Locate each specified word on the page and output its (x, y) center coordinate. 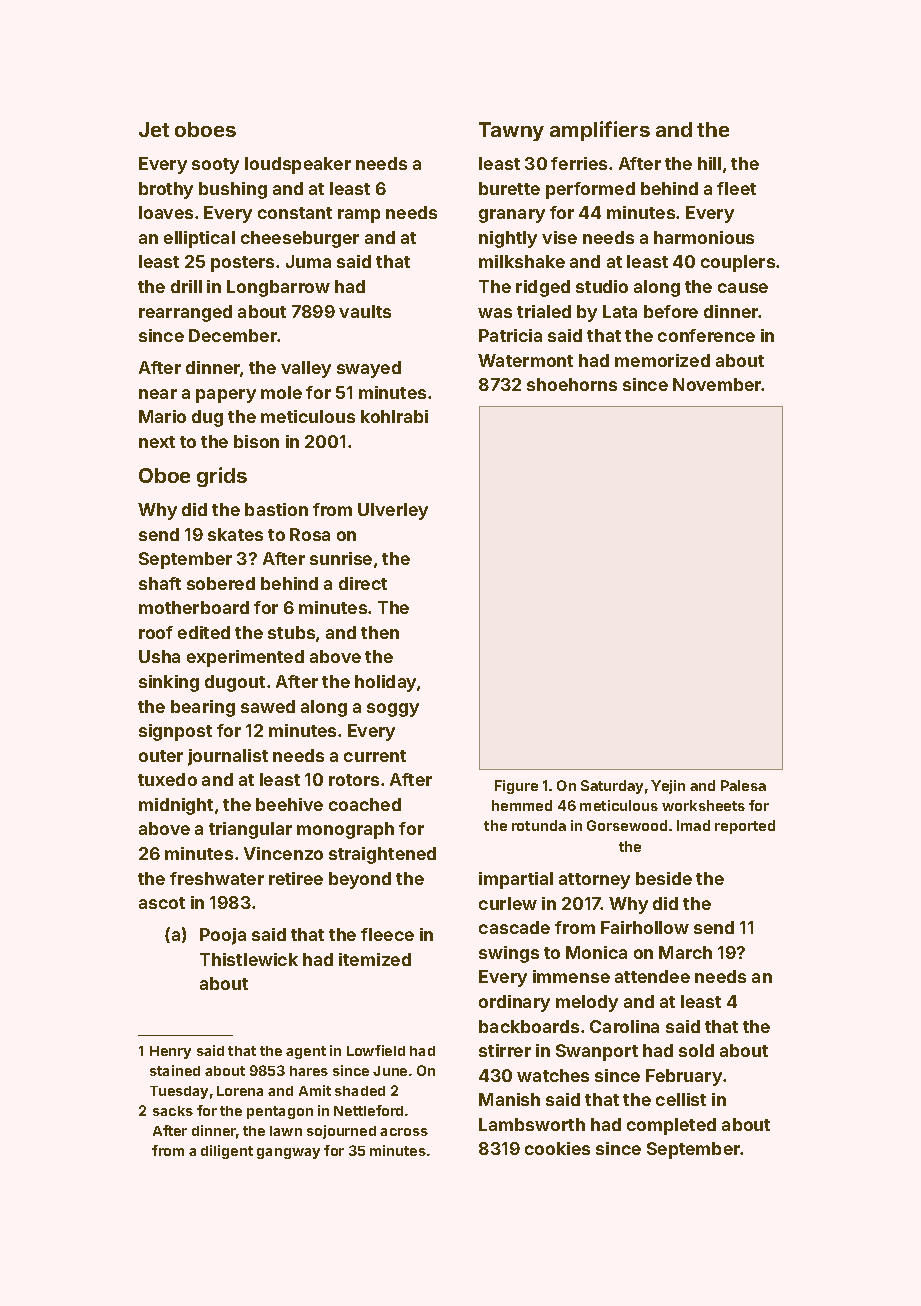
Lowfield (376, 1050)
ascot (162, 903)
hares (309, 1071)
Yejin (668, 787)
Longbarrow (278, 288)
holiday (386, 683)
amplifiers (600, 131)
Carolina (624, 1026)
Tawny (511, 131)
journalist (228, 757)
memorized (662, 360)
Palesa (743, 785)
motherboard (194, 607)
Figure (516, 787)
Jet (154, 129)
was (495, 313)
